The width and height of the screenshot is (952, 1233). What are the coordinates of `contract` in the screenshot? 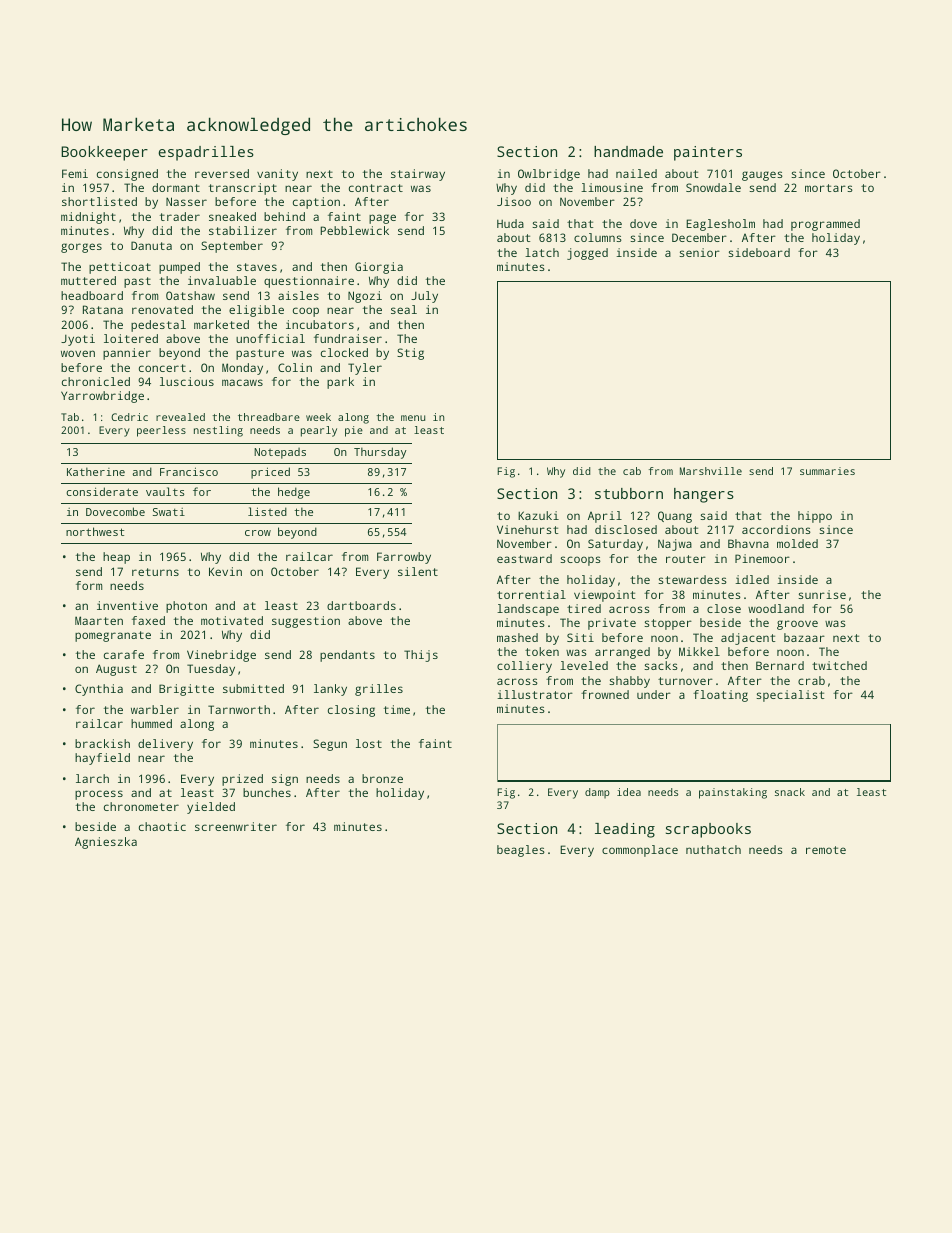 It's located at (376, 188).
